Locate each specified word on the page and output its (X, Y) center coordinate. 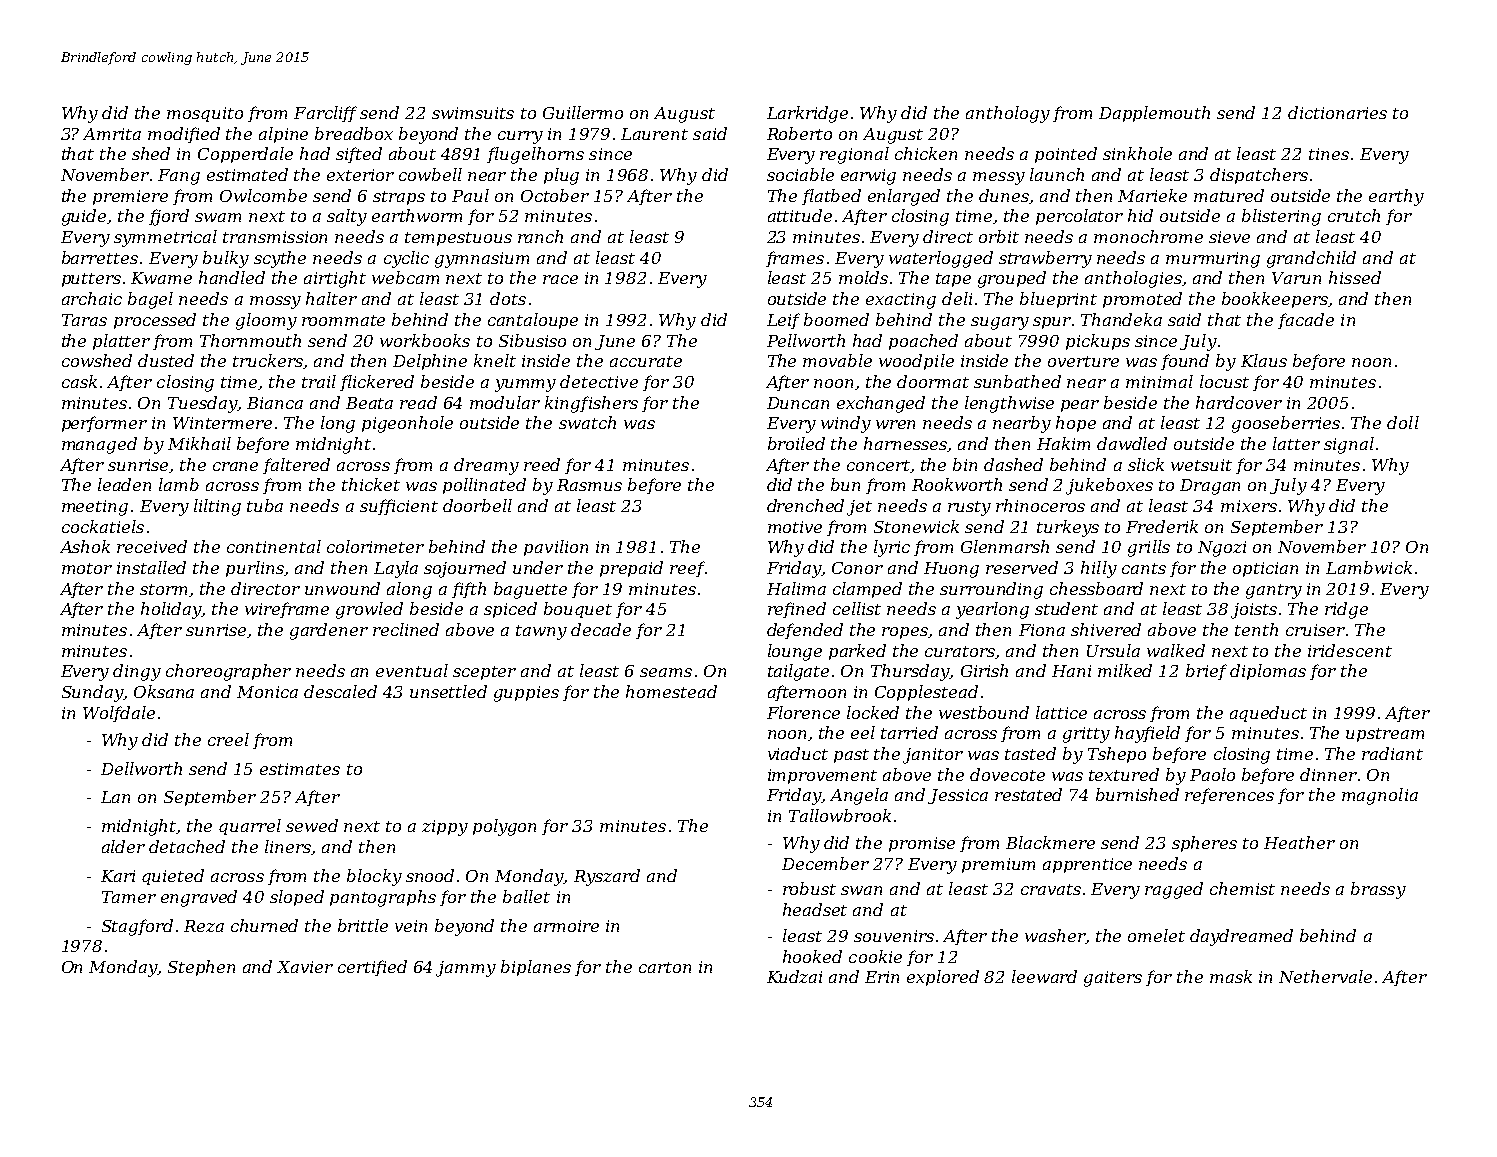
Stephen (201, 968)
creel (228, 739)
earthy (1396, 197)
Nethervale (1325, 976)
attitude (800, 215)
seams (666, 672)
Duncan (798, 403)
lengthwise (1009, 404)
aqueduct (1268, 714)
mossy (275, 302)
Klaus (1264, 360)
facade (1306, 321)
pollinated (484, 486)
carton (665, 967)
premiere (130, 197)
